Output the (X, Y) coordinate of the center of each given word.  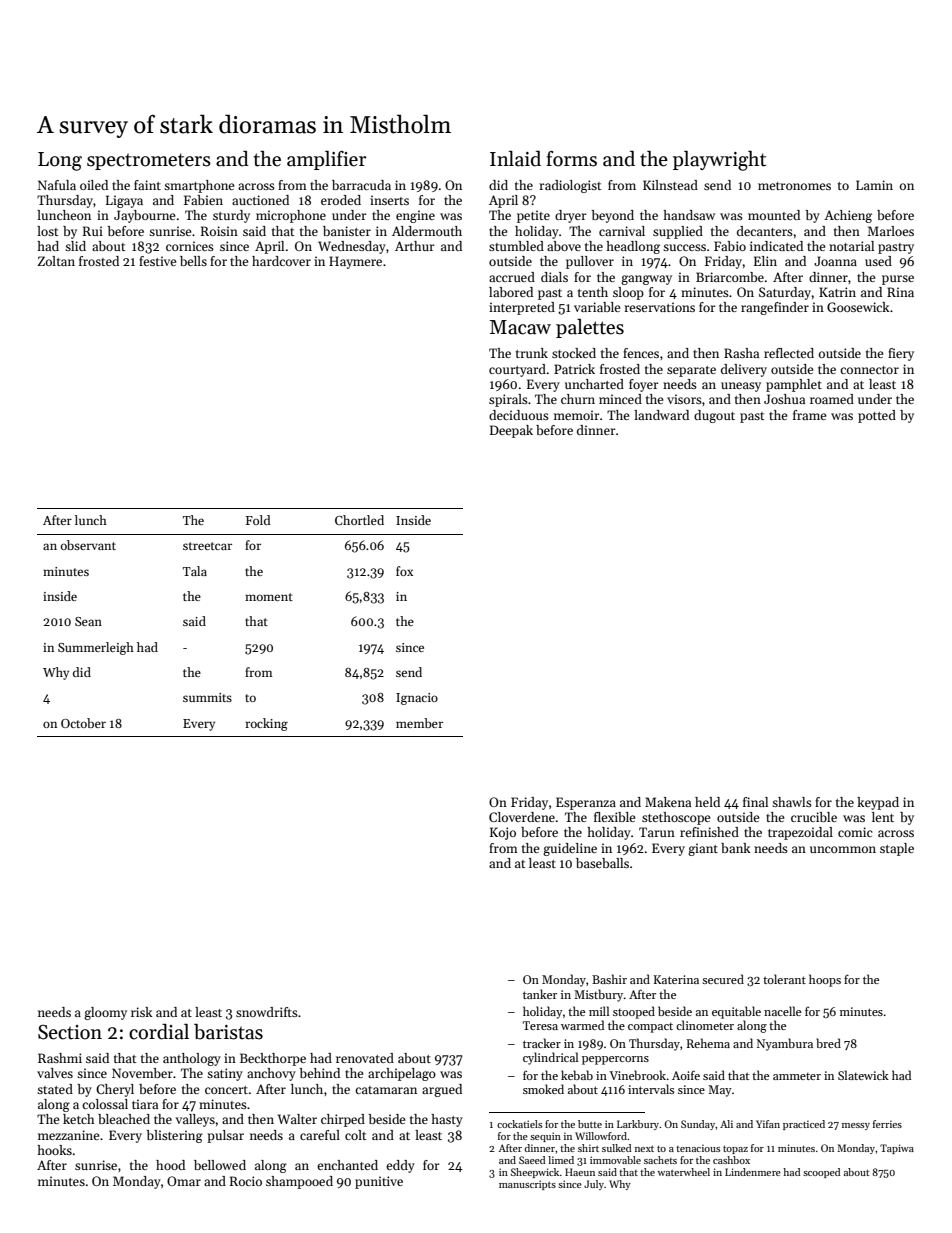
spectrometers (149, 161)
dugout (714, 416)
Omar (184, 1181)
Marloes (890, 231)
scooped (821, 1173)
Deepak (511, 431)
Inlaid (515, 159)
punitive (379, 1182)
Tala (195, 571)
